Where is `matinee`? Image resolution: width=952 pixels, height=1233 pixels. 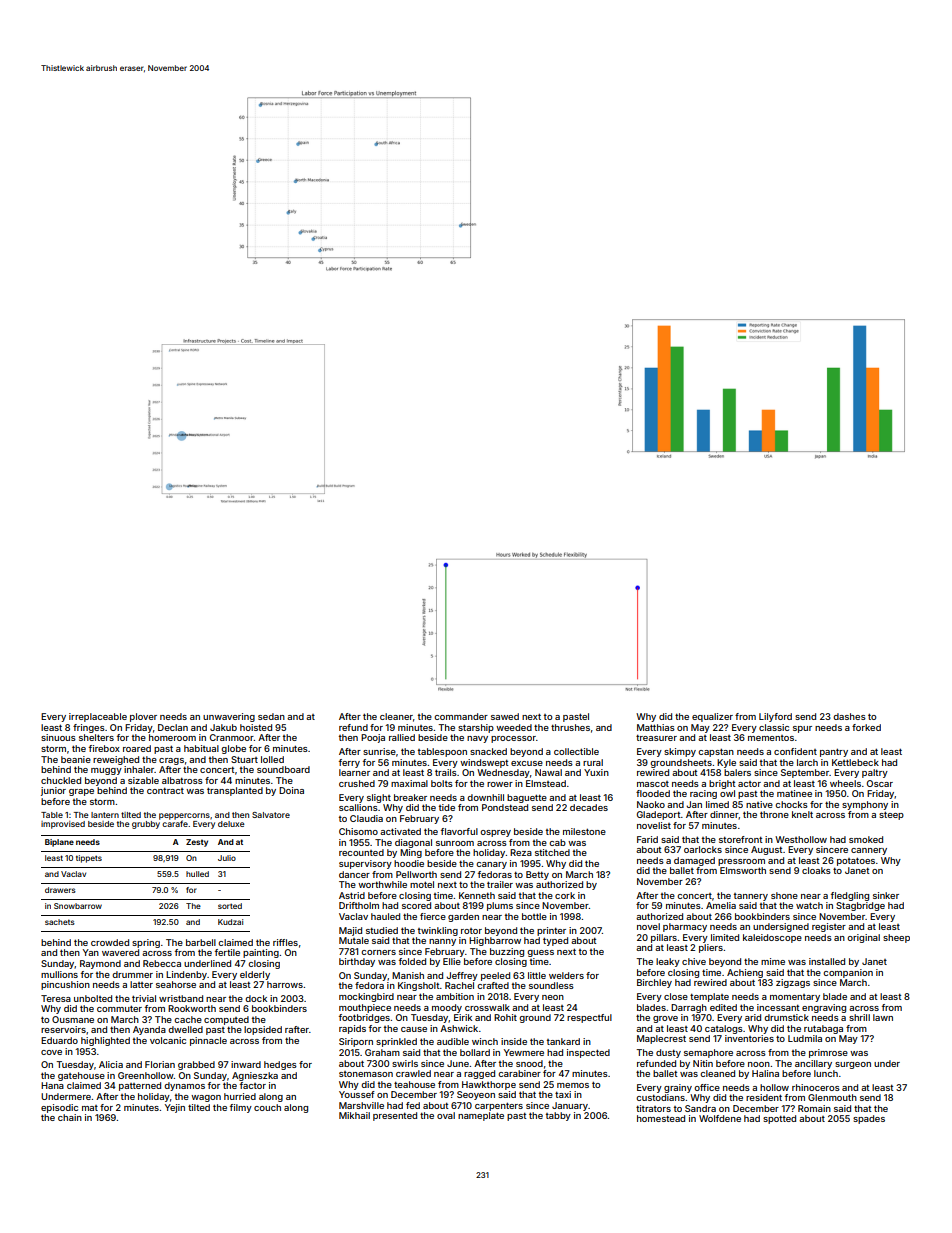
matinee is located at coordinates (794, 793).
